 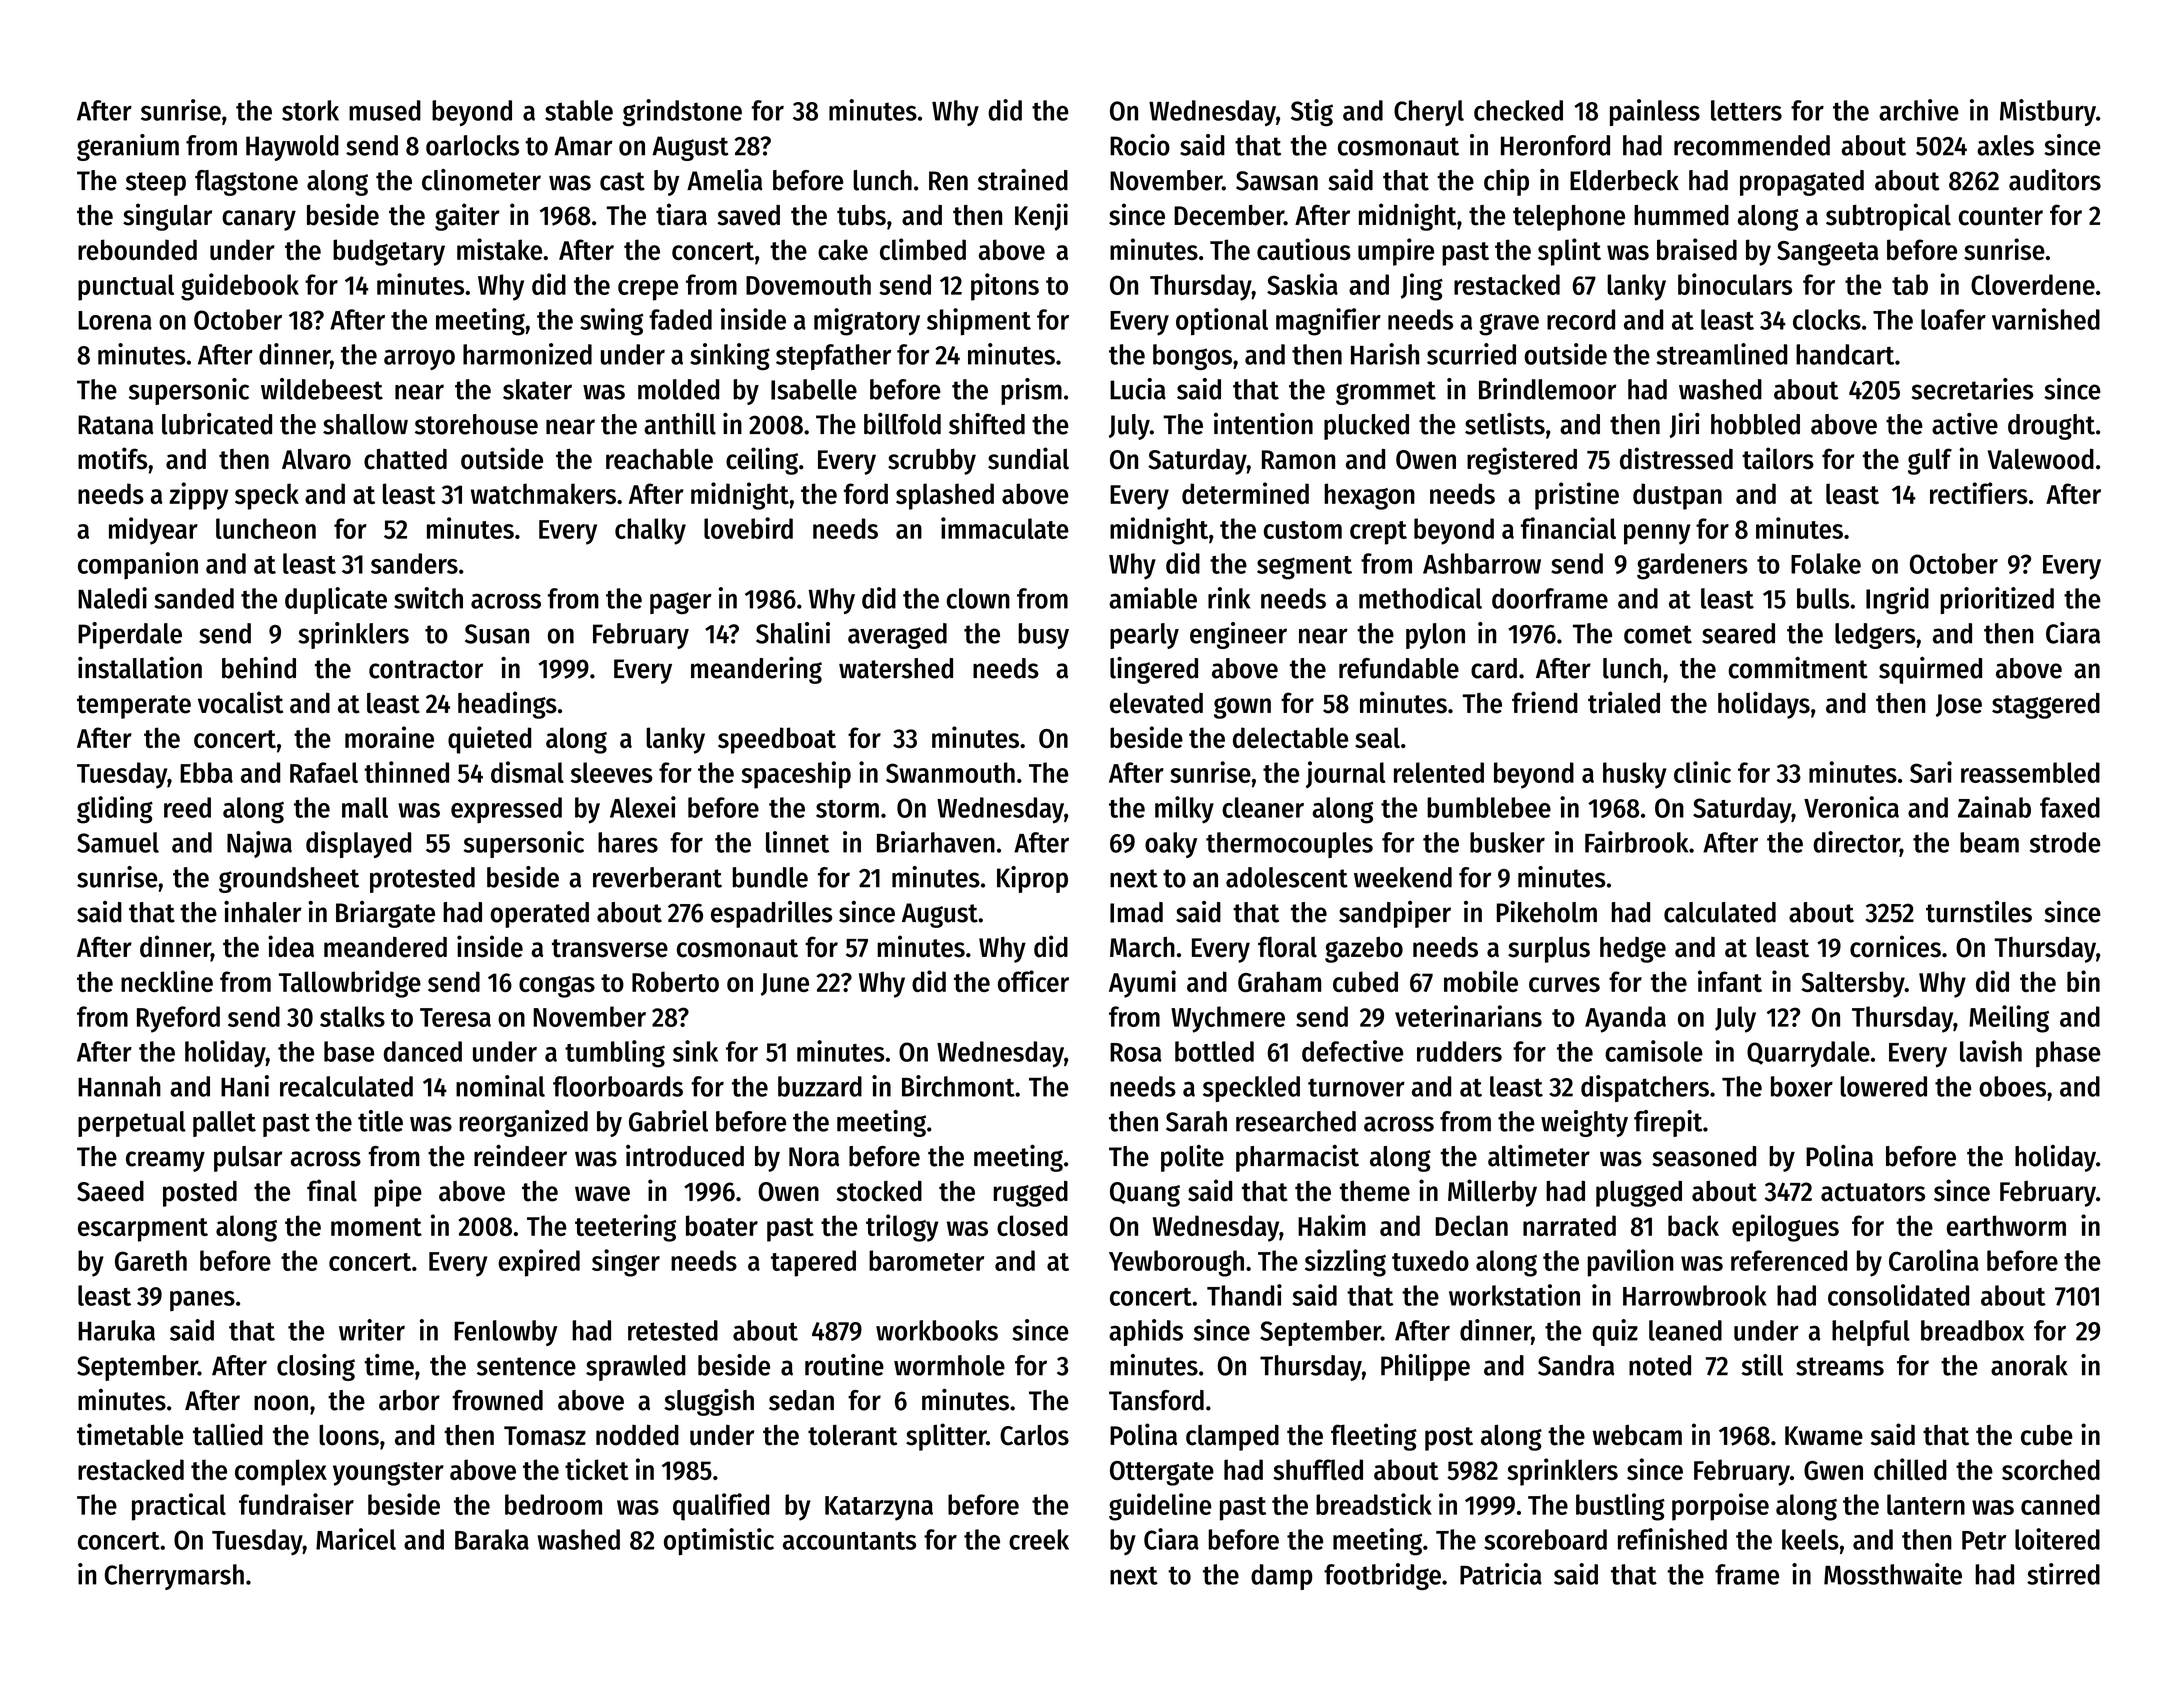 What do you see at coordinates (1655, 112) in the page?
I see `painless` at bounding box center [1655, 112].
